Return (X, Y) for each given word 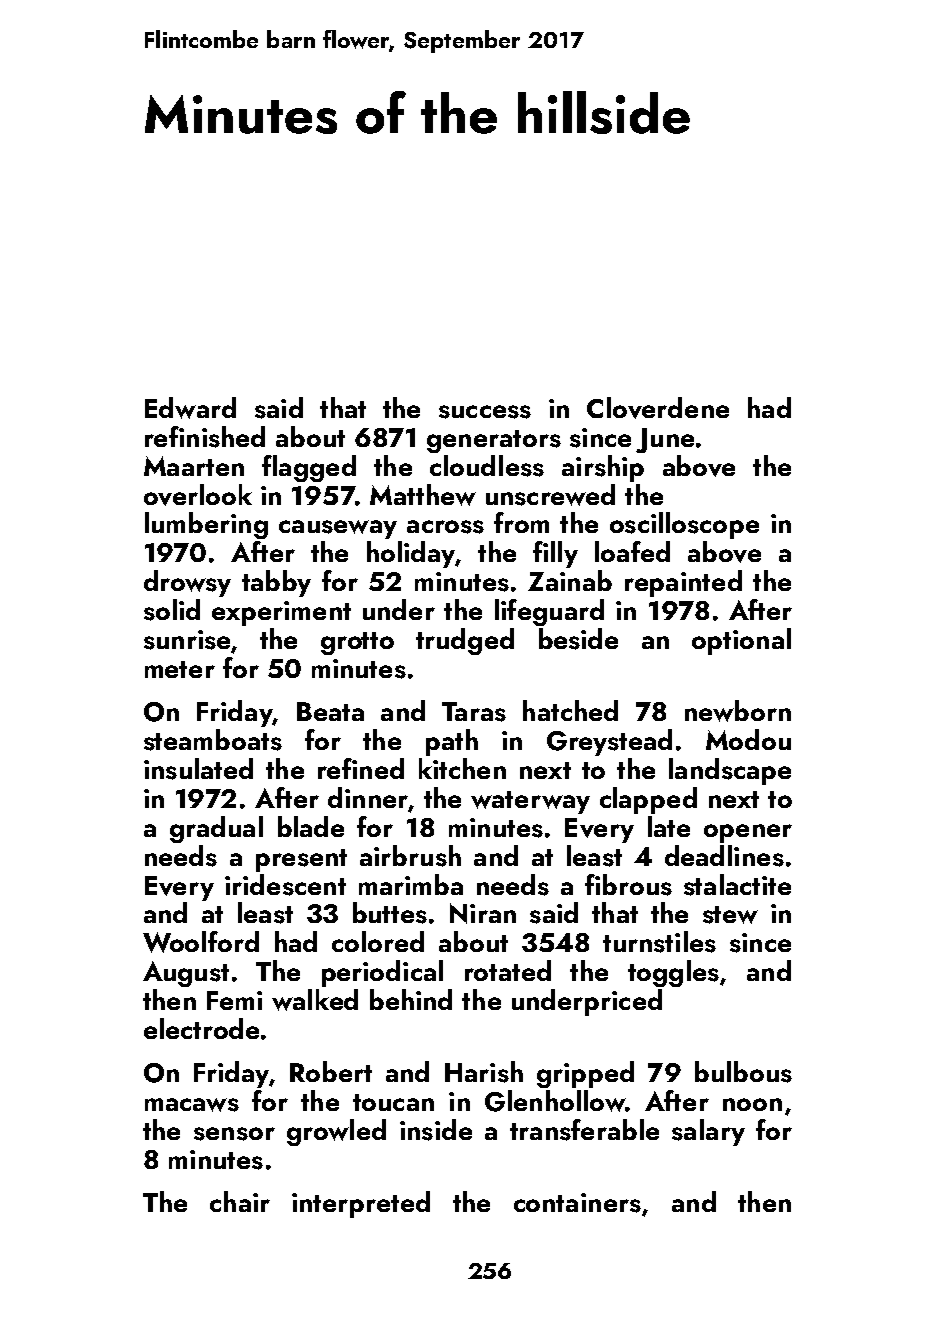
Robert (331, 1071)
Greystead (609, 742)
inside (436, 1130)
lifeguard (549, 612)
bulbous (743, 1072)
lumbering (206, 525)
